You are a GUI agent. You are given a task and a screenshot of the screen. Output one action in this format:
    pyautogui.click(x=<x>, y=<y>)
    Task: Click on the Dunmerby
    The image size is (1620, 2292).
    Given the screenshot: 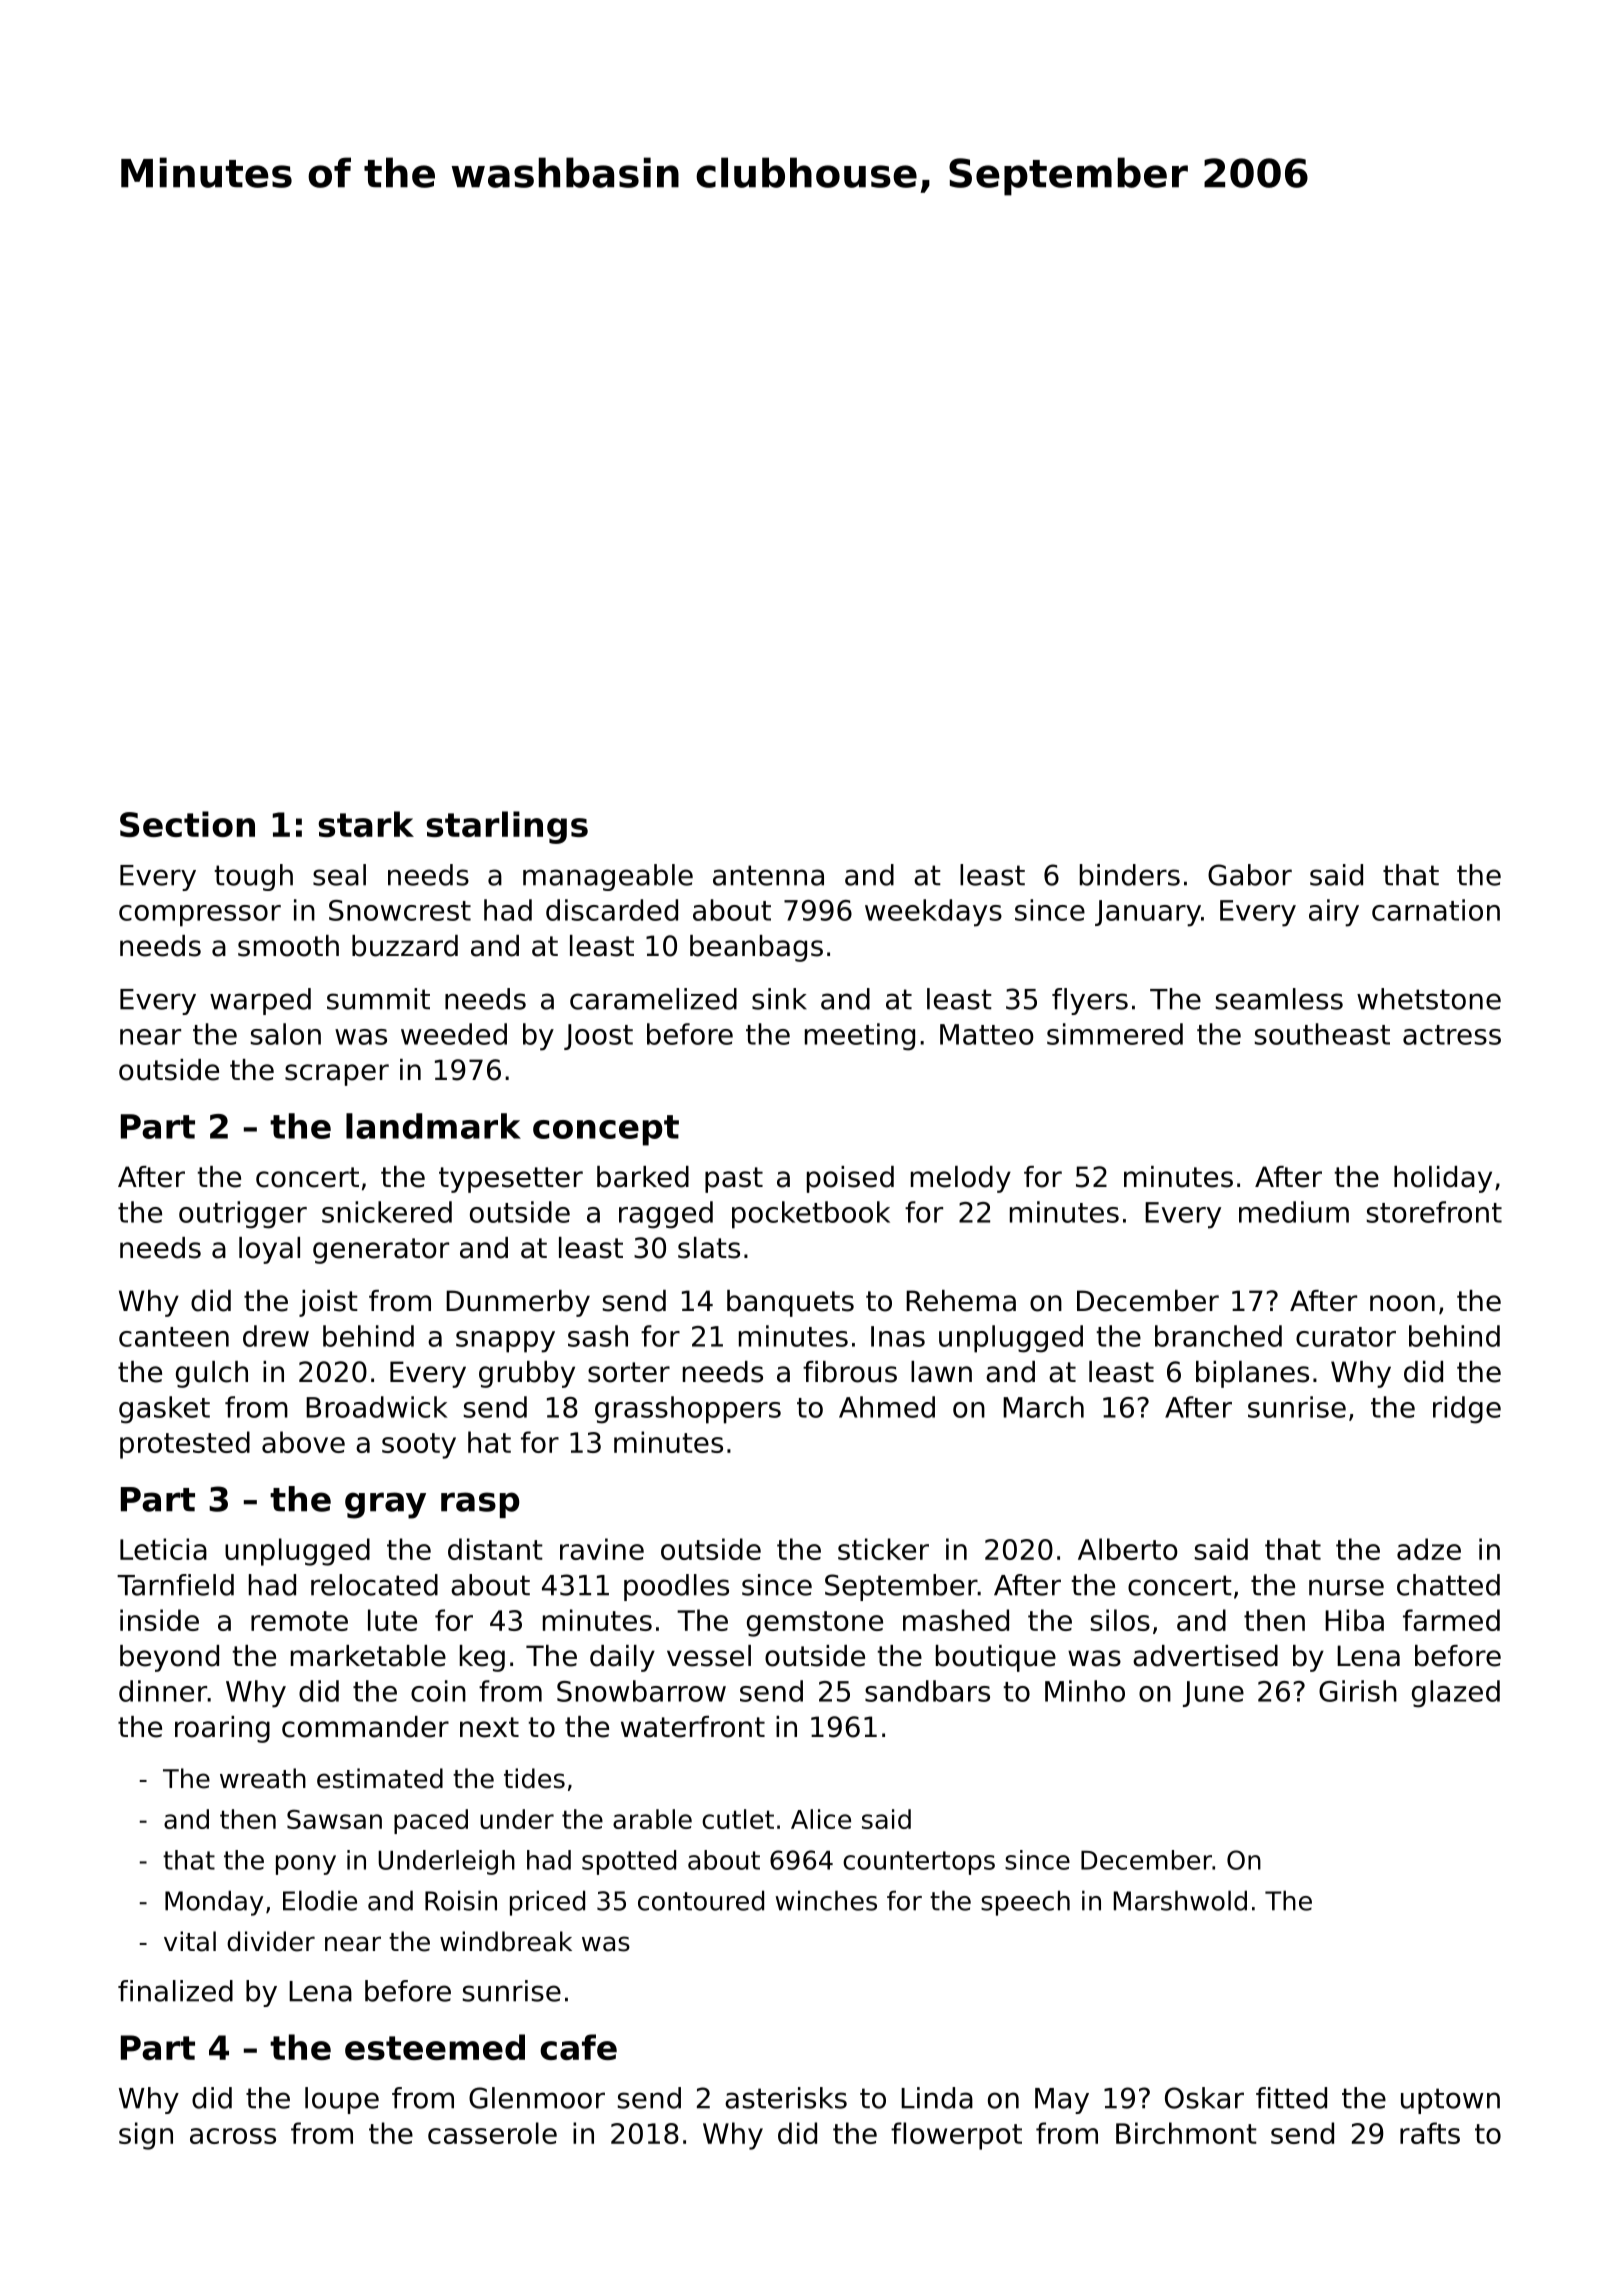 What is the action you would take?
    pyautogui.click(x=518, y=1303)
